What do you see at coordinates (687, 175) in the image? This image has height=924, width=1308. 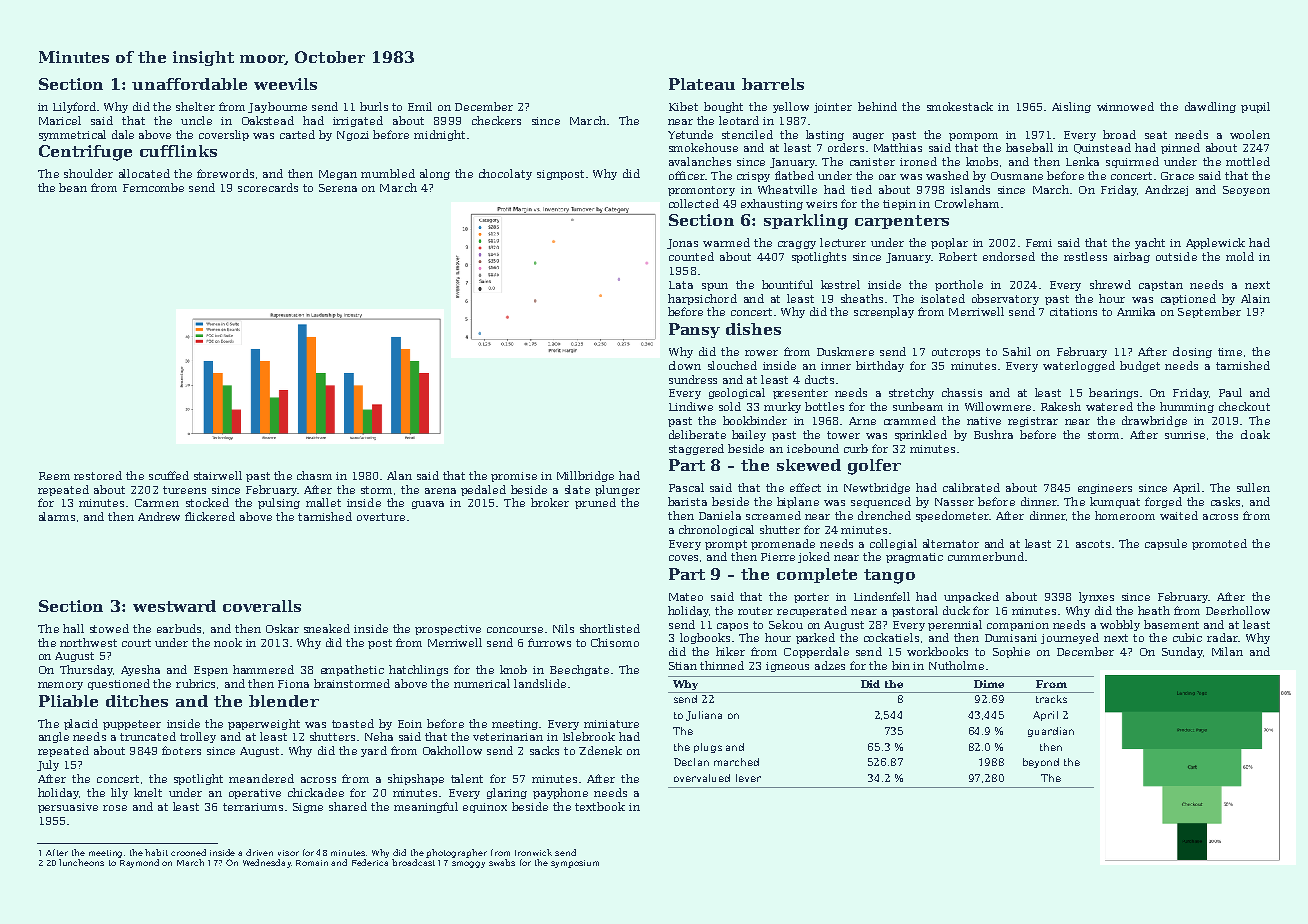 I see `officer` at bounding box center [687, 175].
